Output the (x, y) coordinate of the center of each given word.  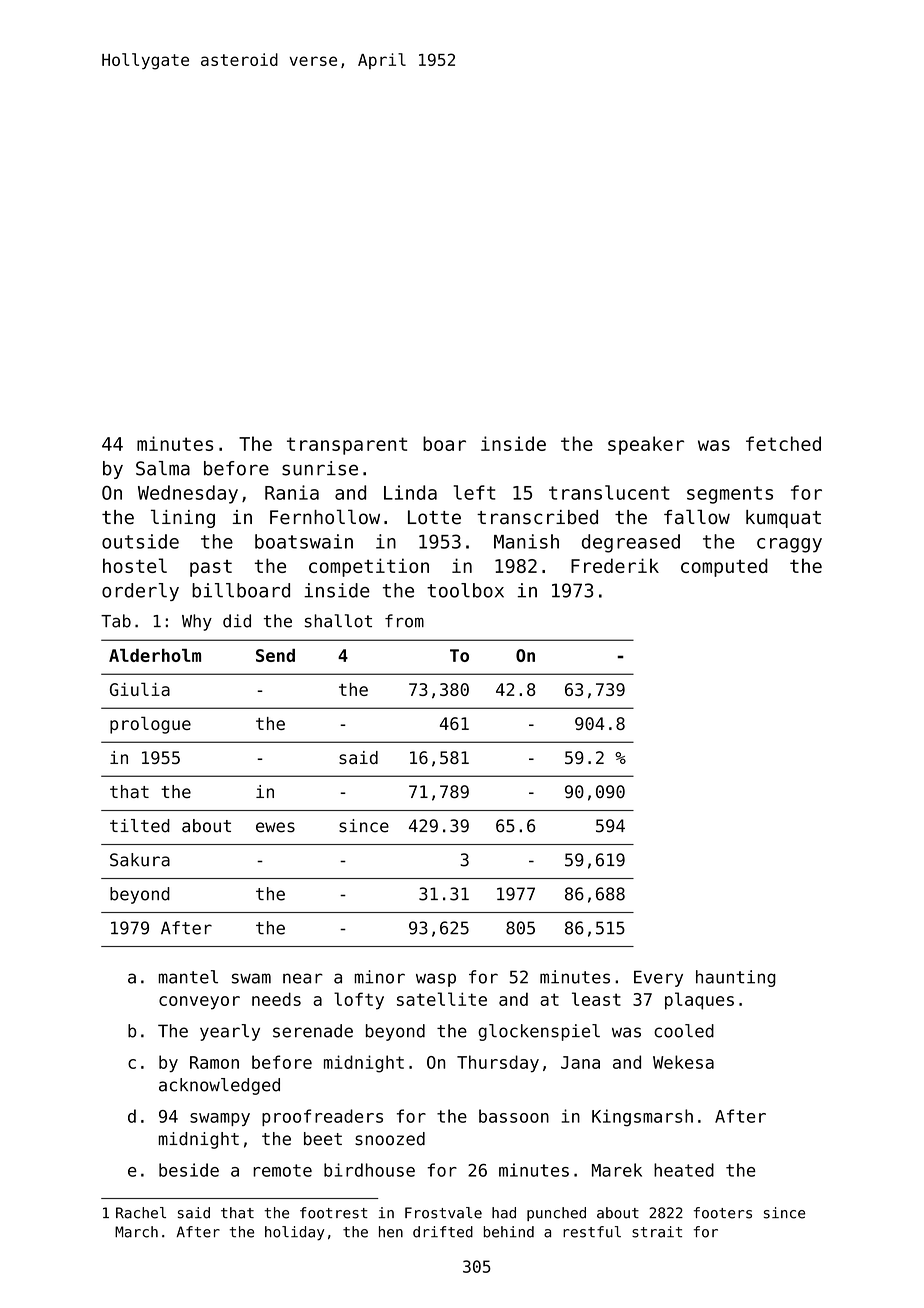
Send (275, 655)
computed (724, 567)
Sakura (140, 860)
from (404, 621)
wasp (436, 980)
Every (658, 978)
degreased (631, 543)
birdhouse (369, 1170)
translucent (609, 492)
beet (323, 1139)
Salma (163, 468)
